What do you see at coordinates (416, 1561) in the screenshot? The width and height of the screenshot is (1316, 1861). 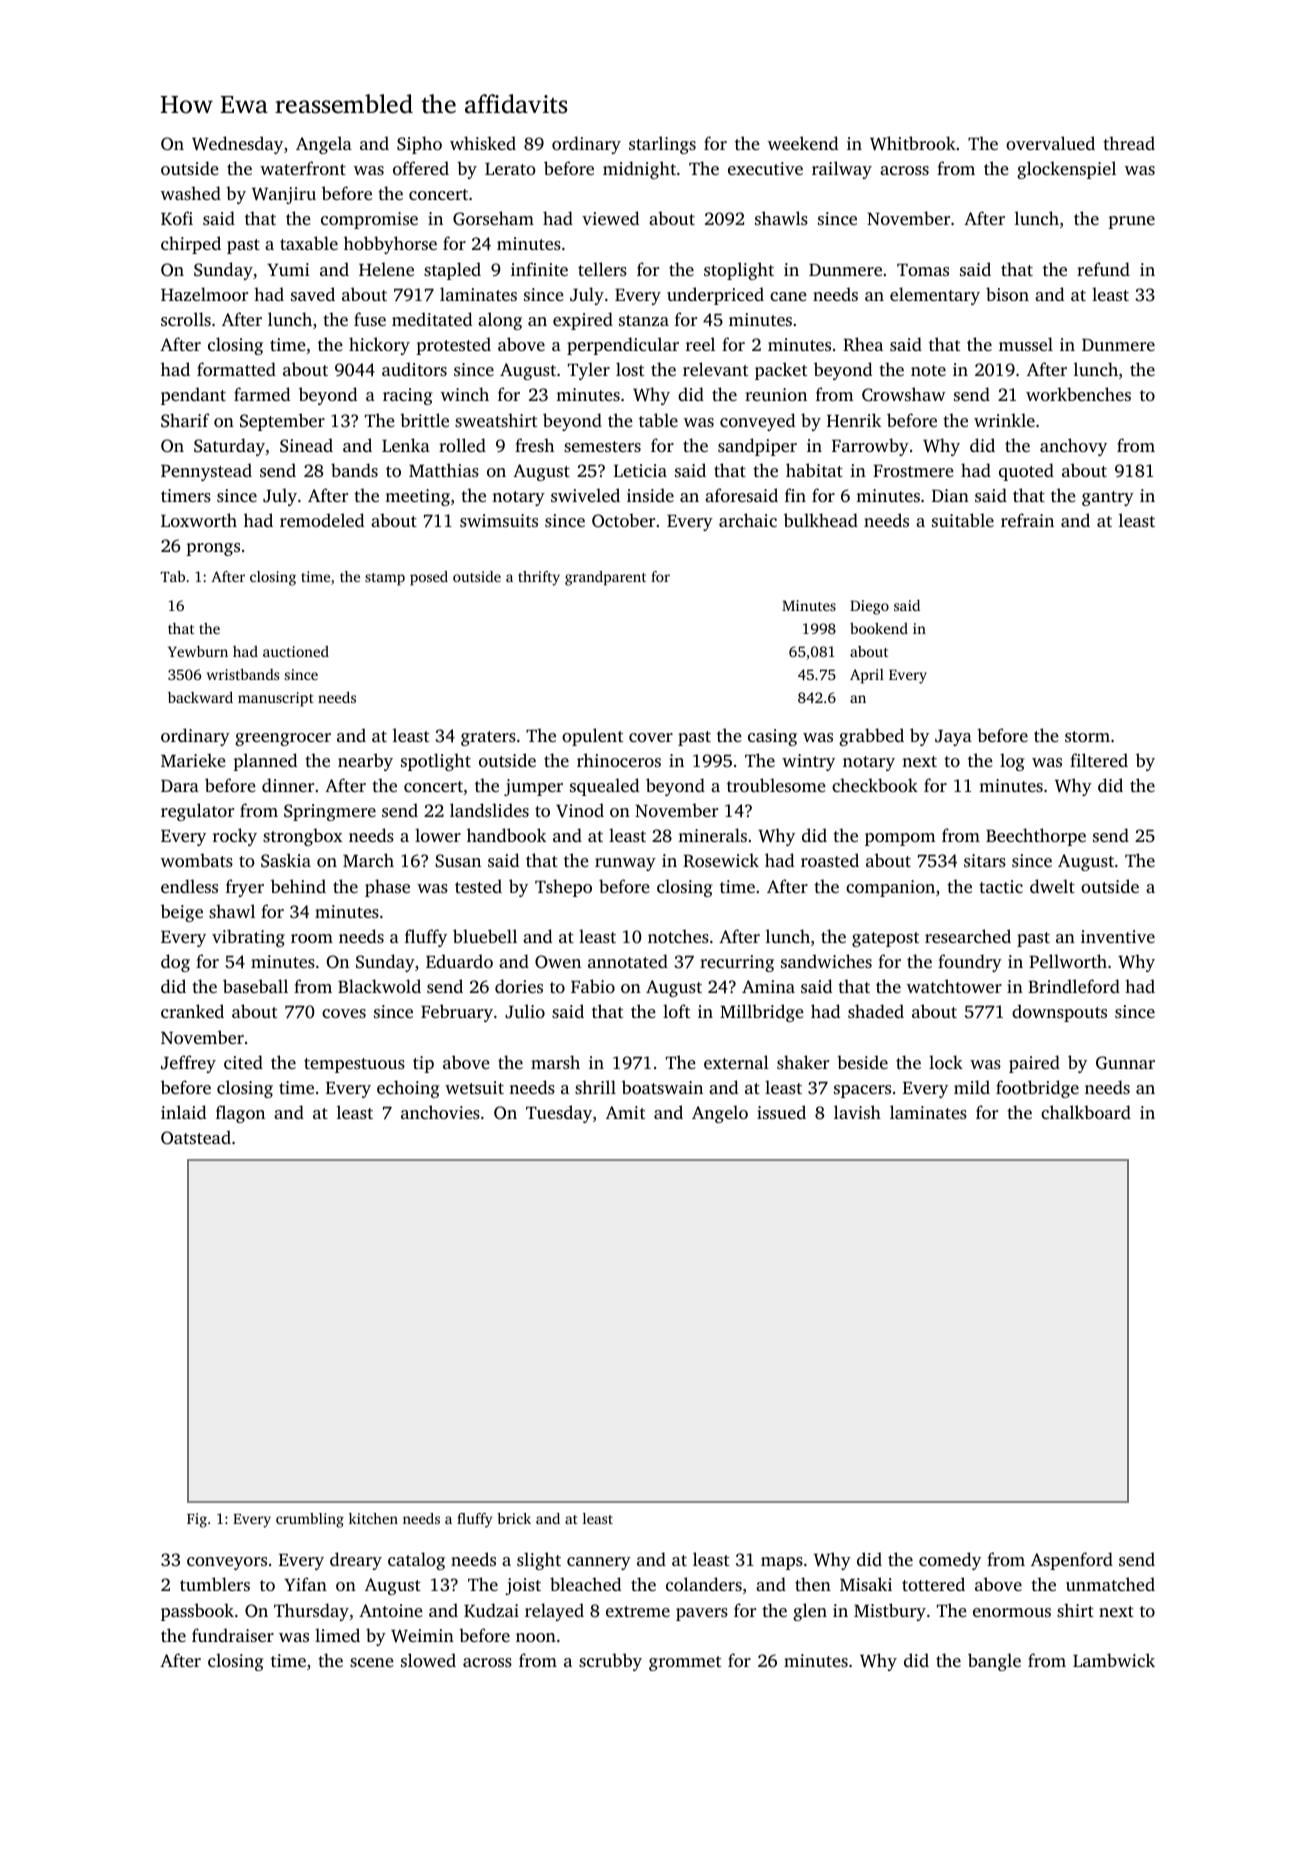 I see `catalog` at bounding box center [416, 1561].
